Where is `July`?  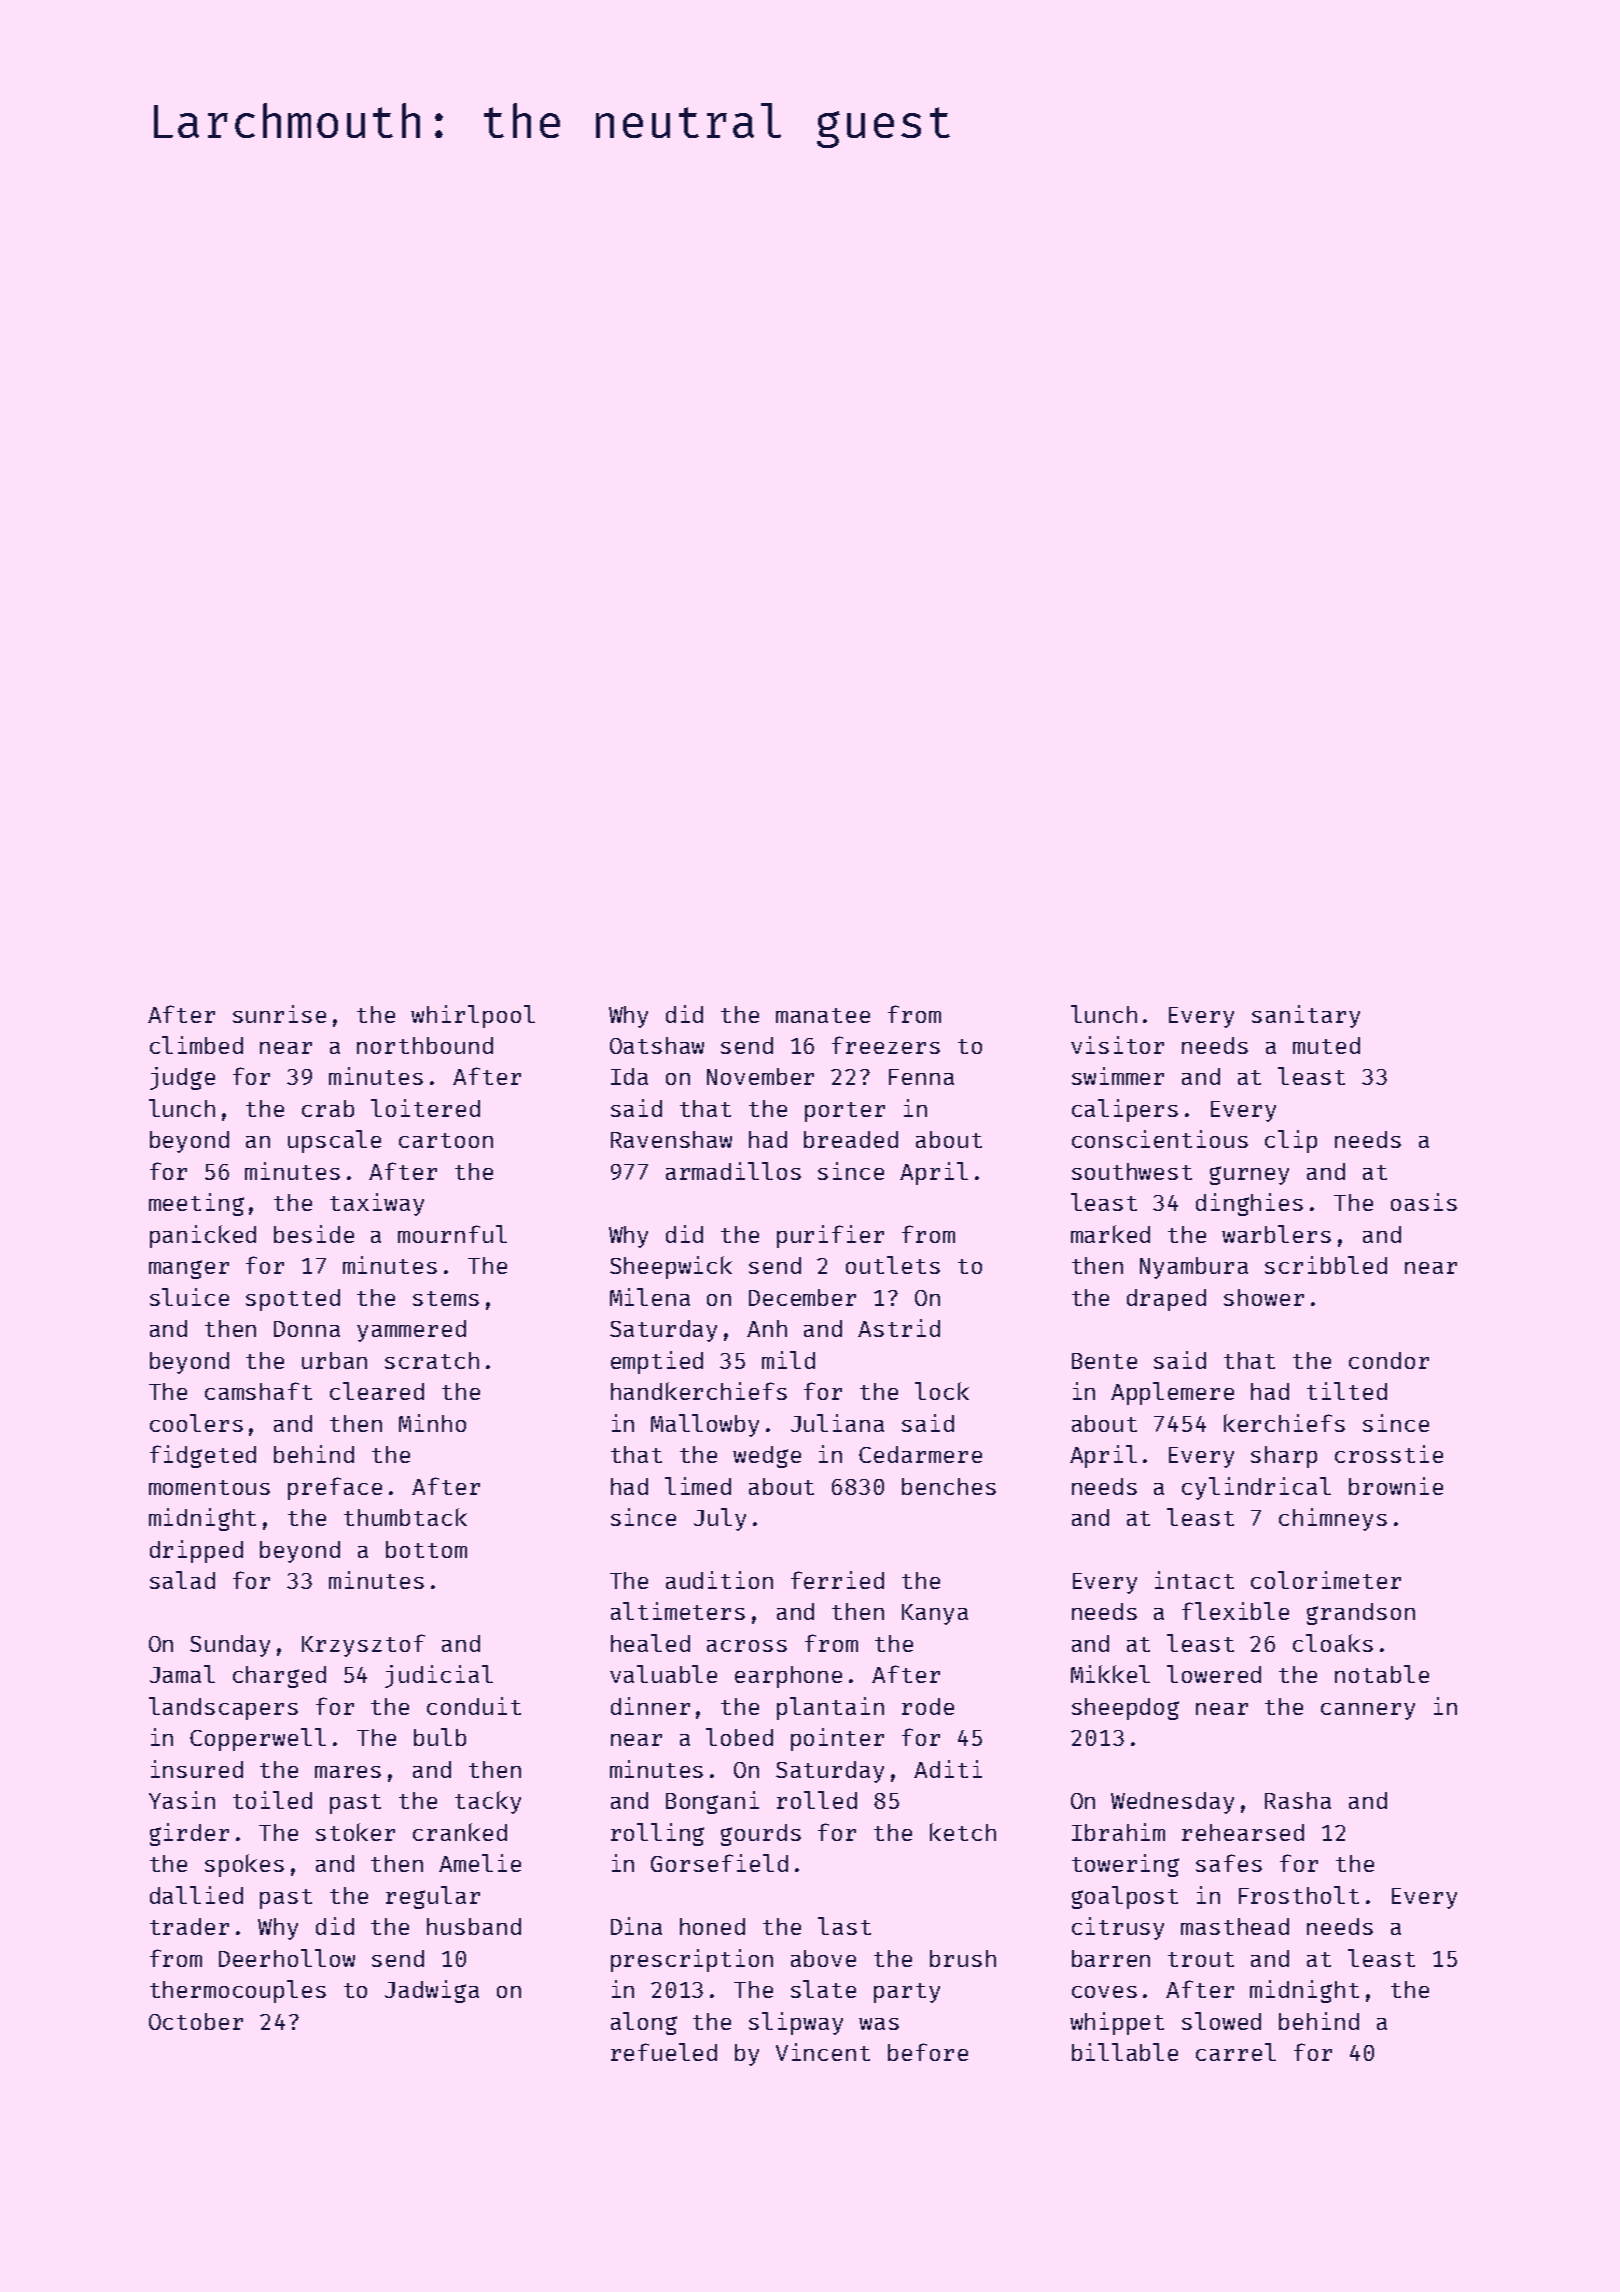
July is located at coordinates (720, 1519).
